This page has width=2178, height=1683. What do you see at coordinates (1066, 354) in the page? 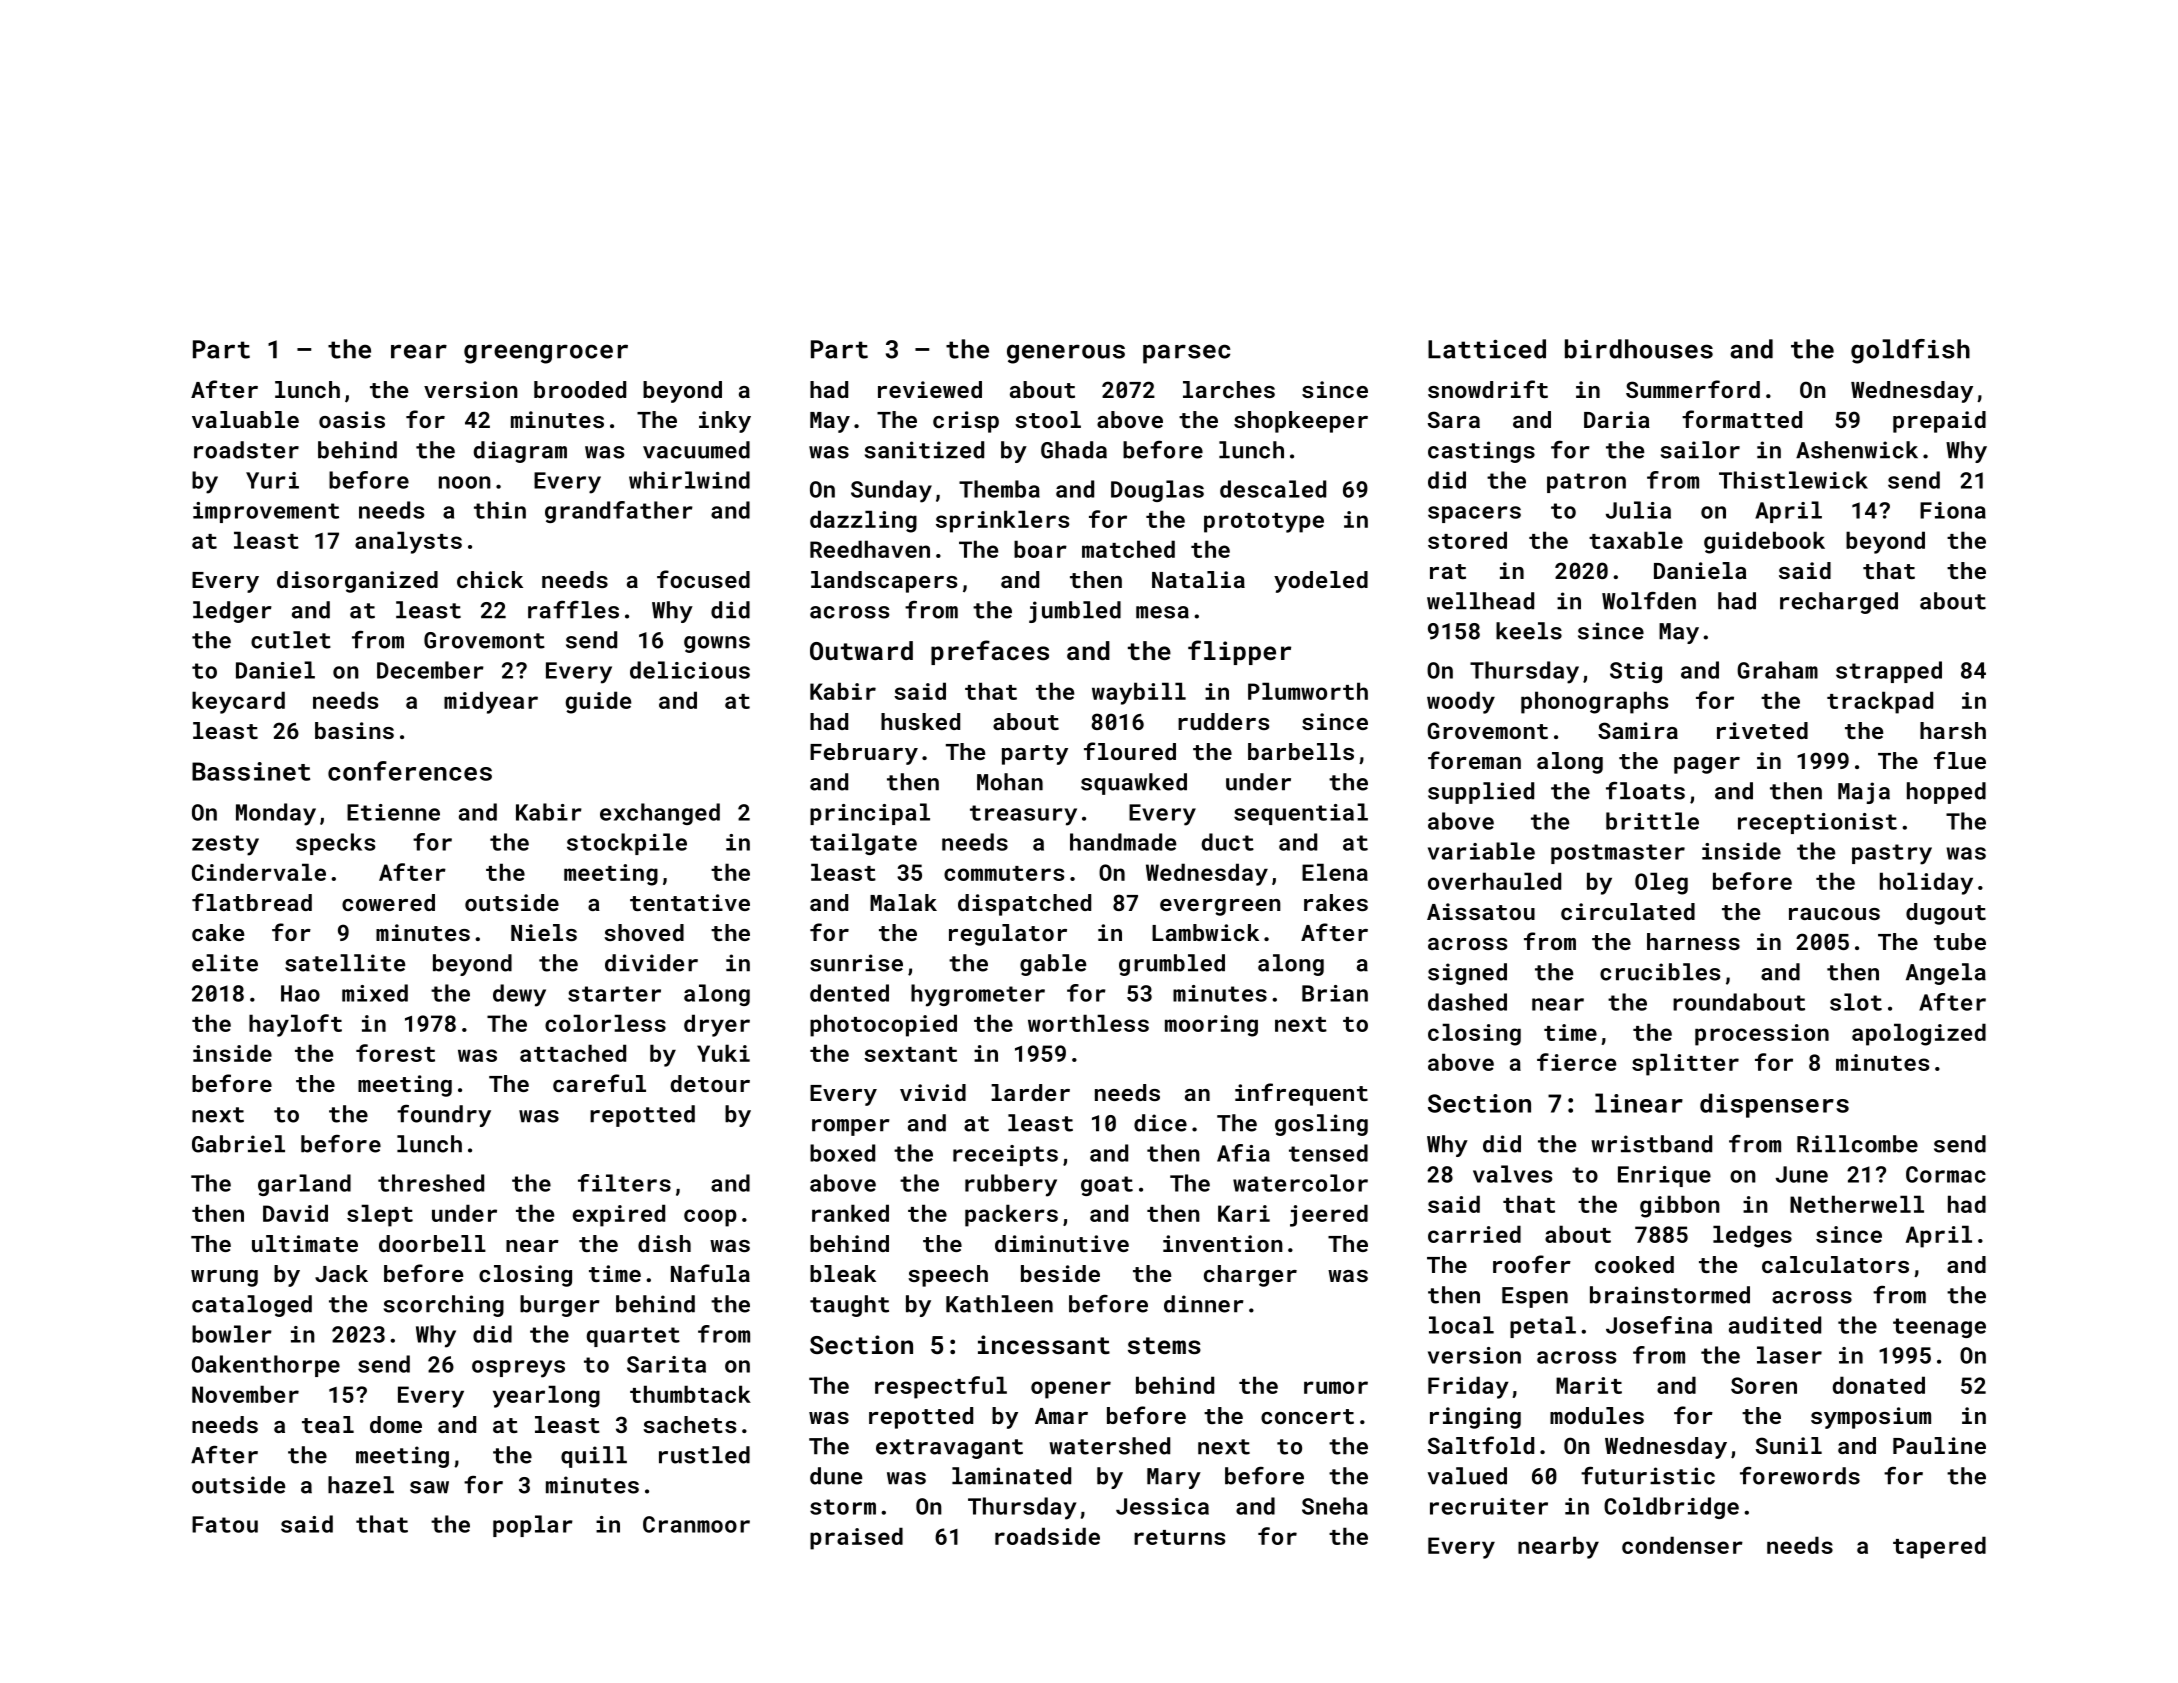
I see `generous` at bounding box center [1066, 354].
